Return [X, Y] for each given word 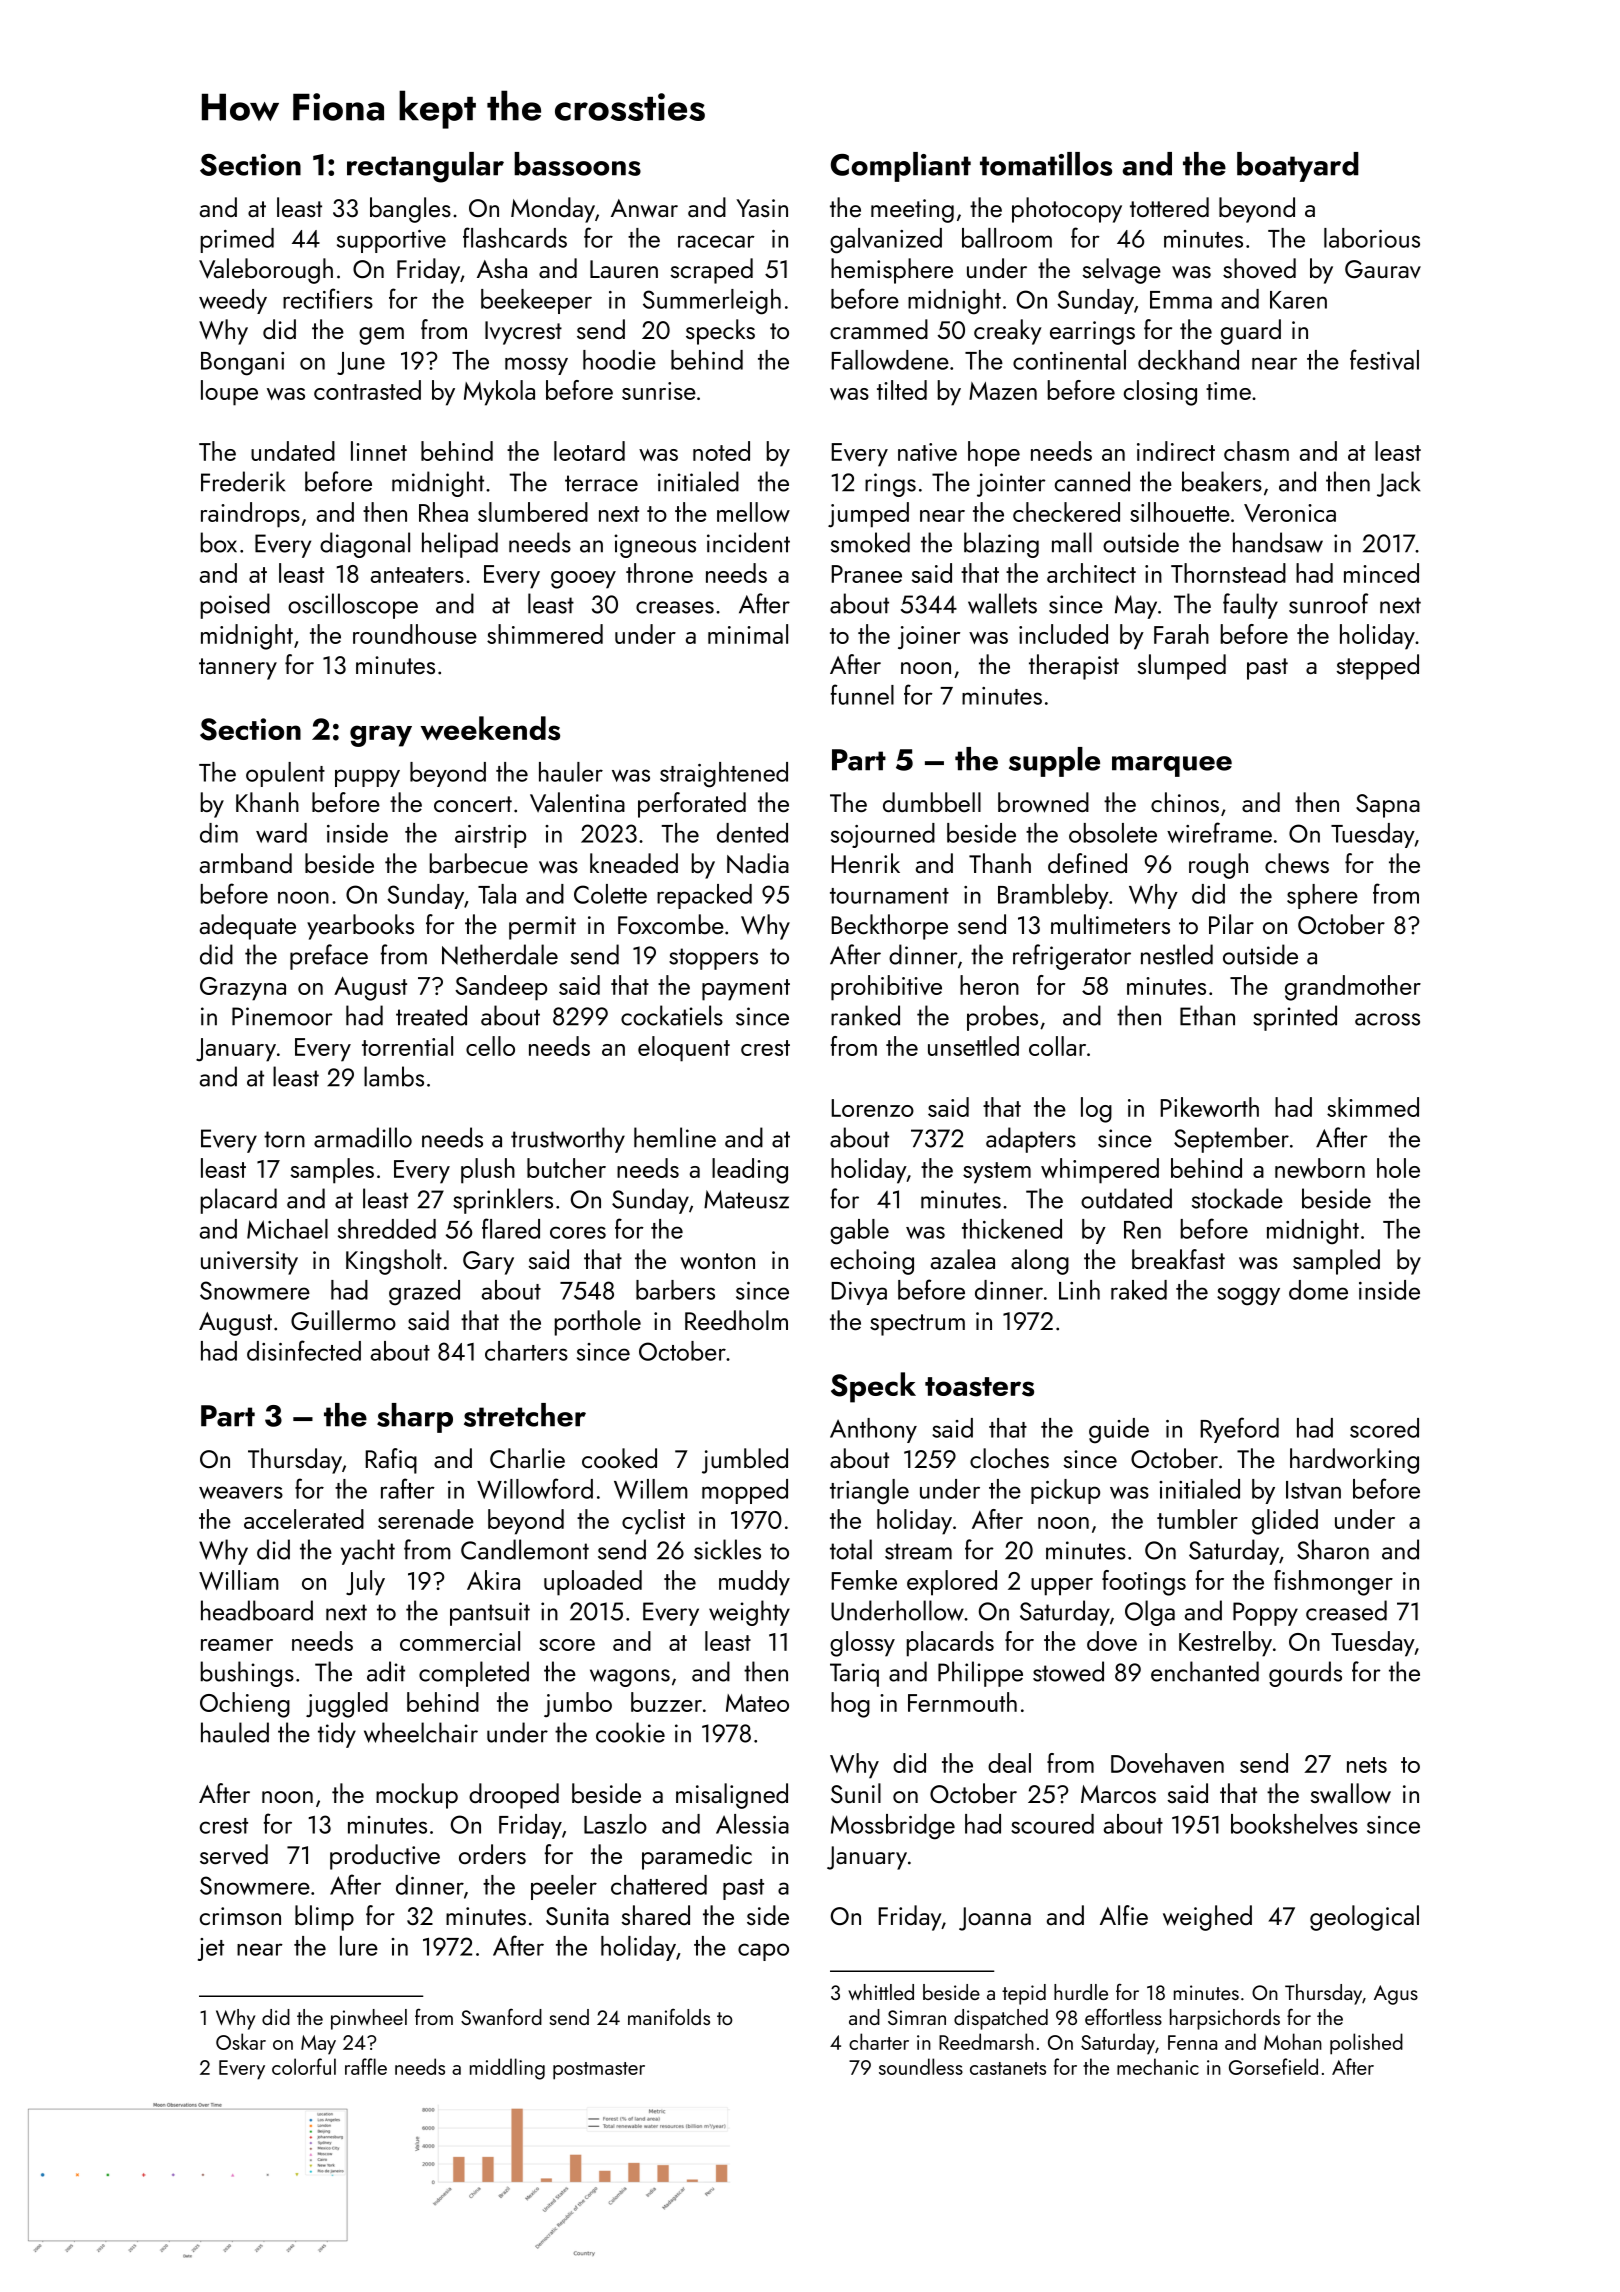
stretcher [525, 1415]
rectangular [425, 167]
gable [859, 1232]
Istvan [1313, 1490]
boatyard [1298, 167]
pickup [1065, 1491]
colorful [304, 2066]
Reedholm [736, 1320]
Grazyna [243, 989]
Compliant [901, 167]
